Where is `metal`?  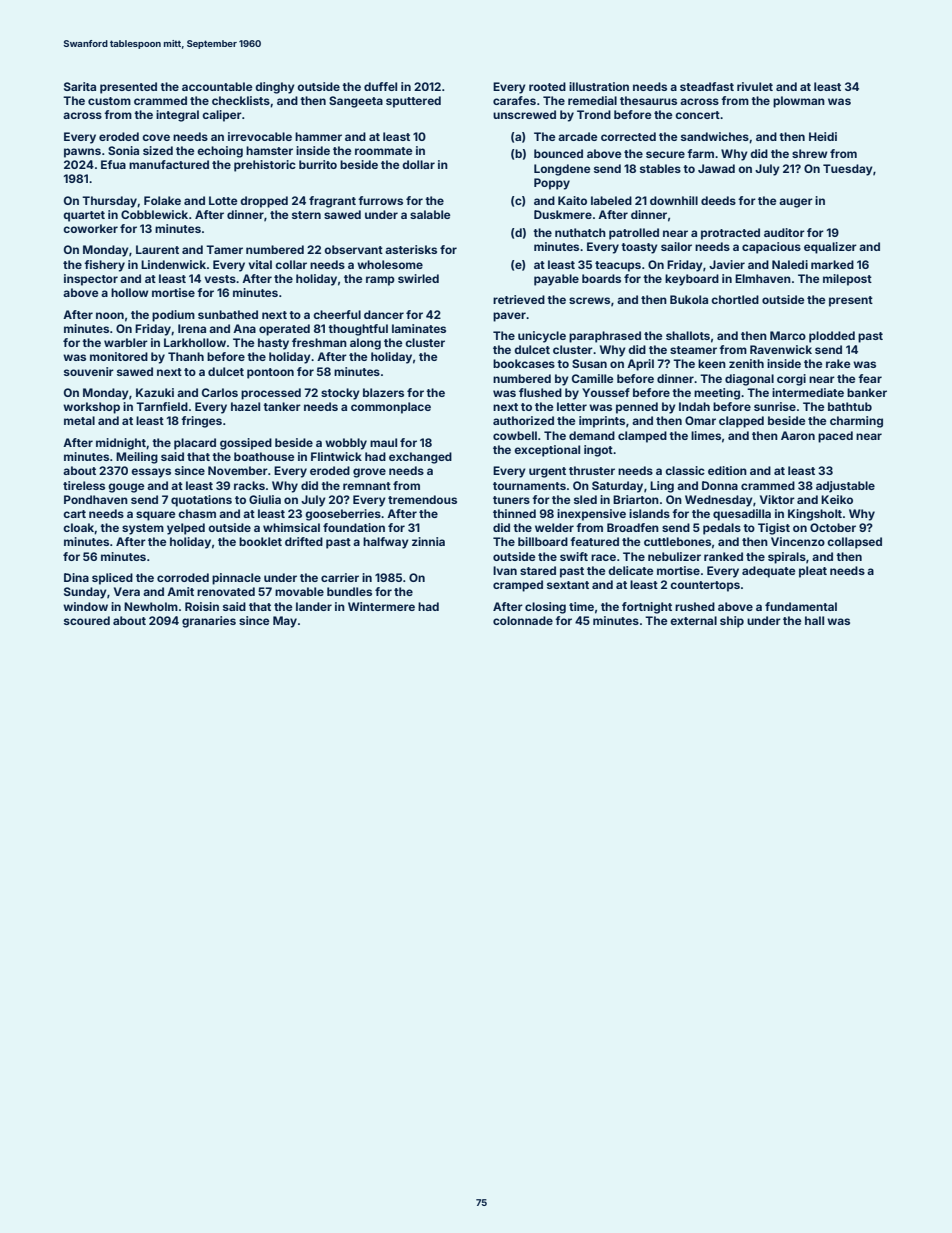 metal is located at coordinates (79, 420).
